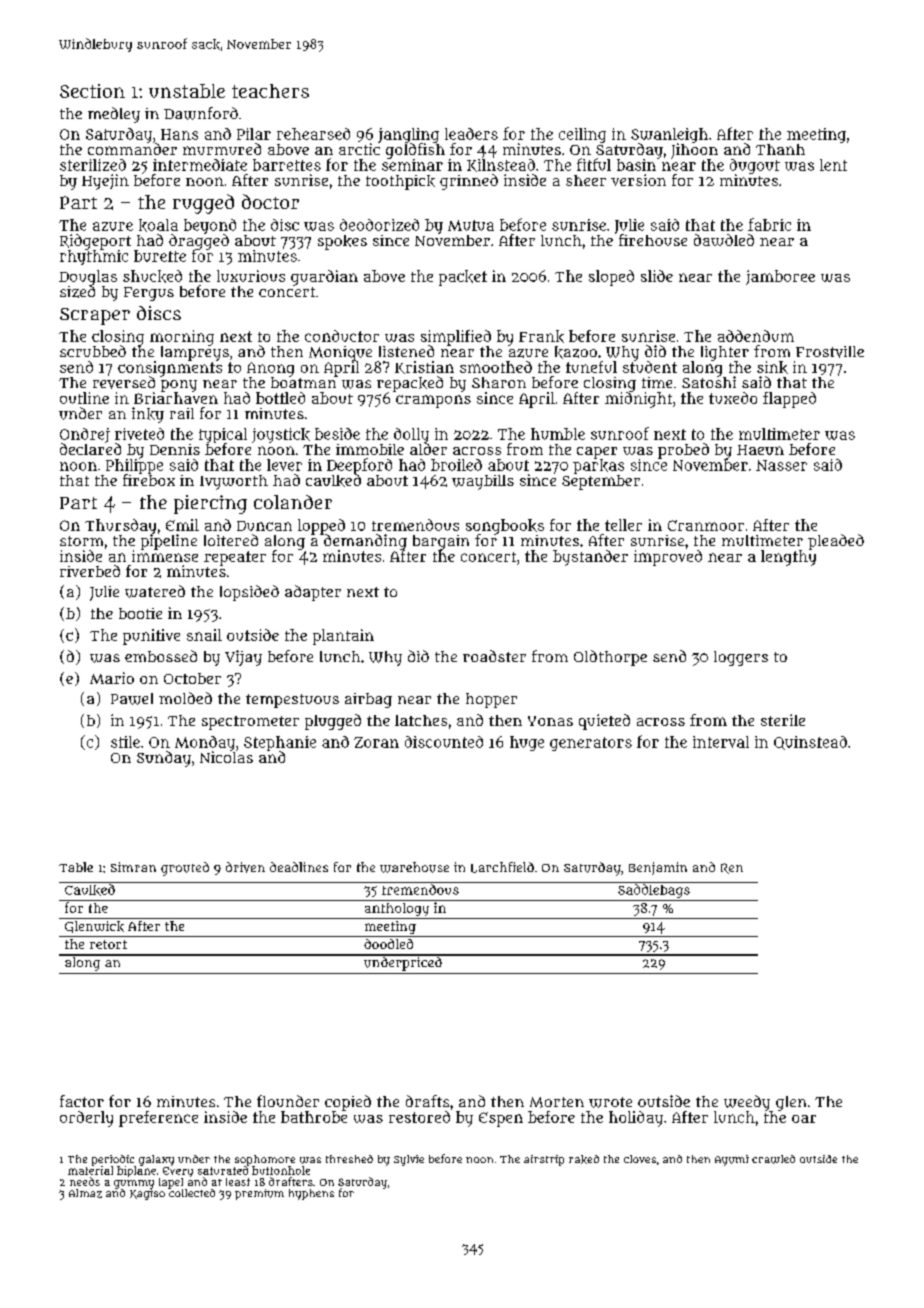  What do you see at coordinates (158, 1119) in the document?
I see `preference` at bounding box center [158, 1119].
